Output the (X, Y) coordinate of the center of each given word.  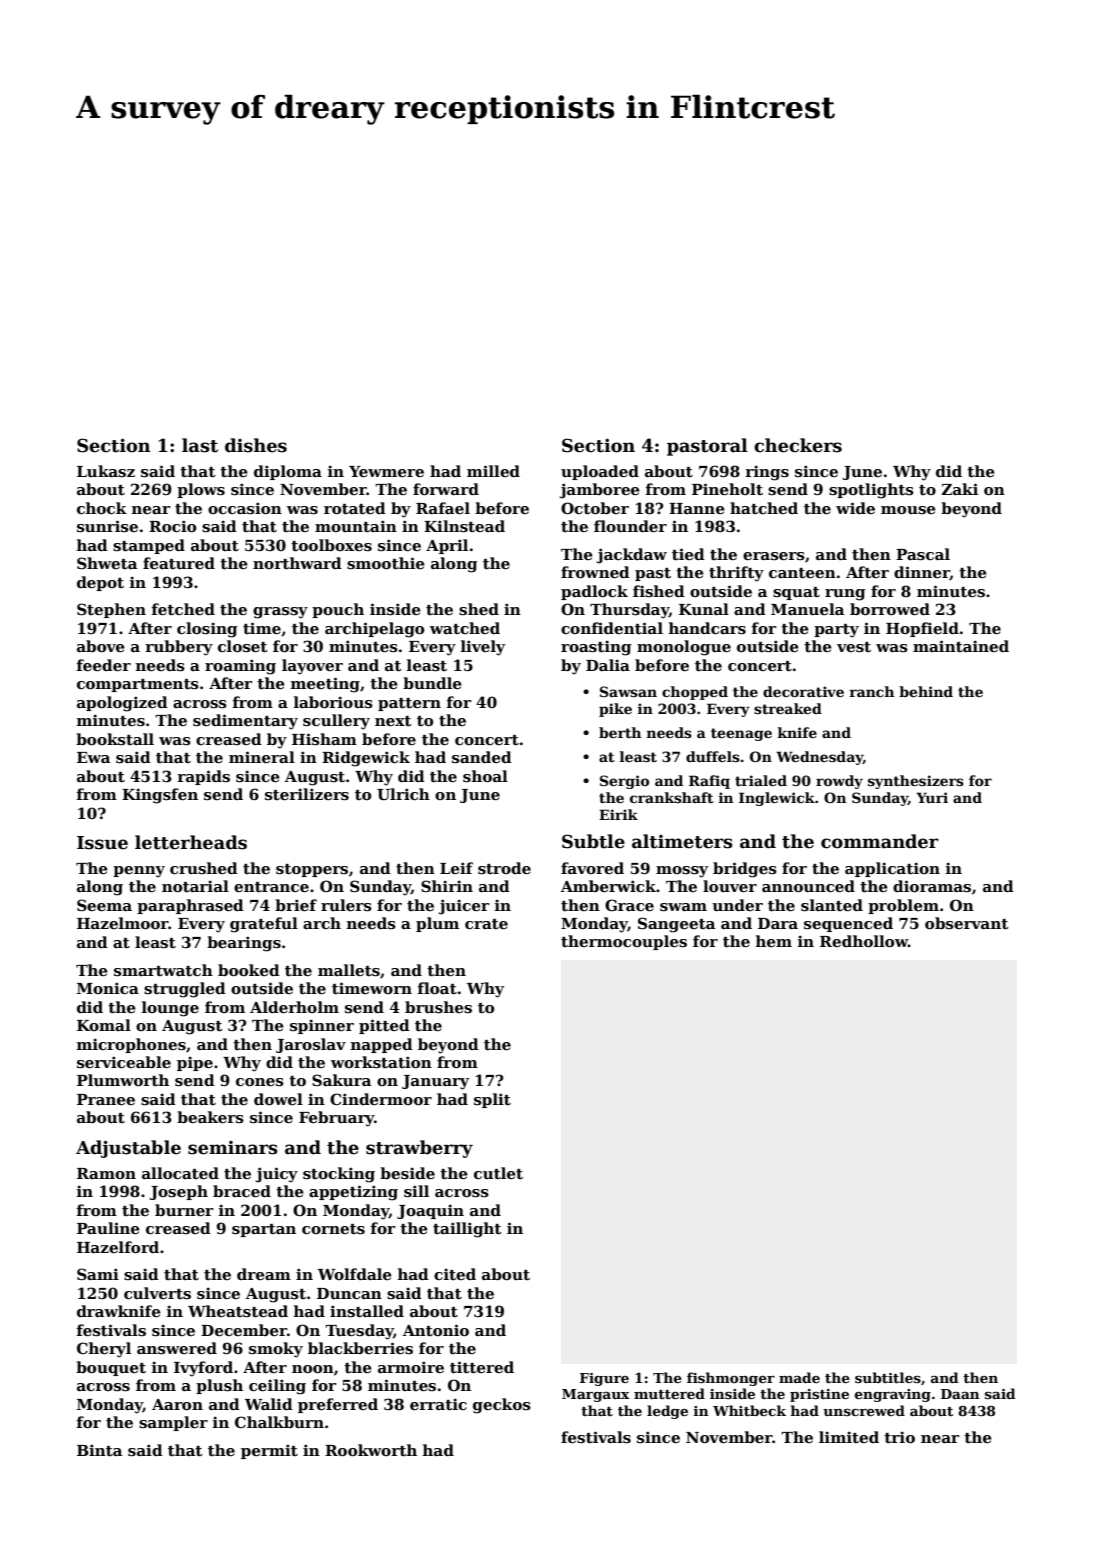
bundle (432, 683)
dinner (922, 573)
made (799, 1377)
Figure (604, 1379)
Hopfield (922, 629)
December (244, 1330)
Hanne (697, 508)
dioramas (932, 886)
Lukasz (106, 471)
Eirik (618, 814)
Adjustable (128, 1149)
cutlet (498, 1173)
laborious (333, 702)
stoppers (312, 870)
